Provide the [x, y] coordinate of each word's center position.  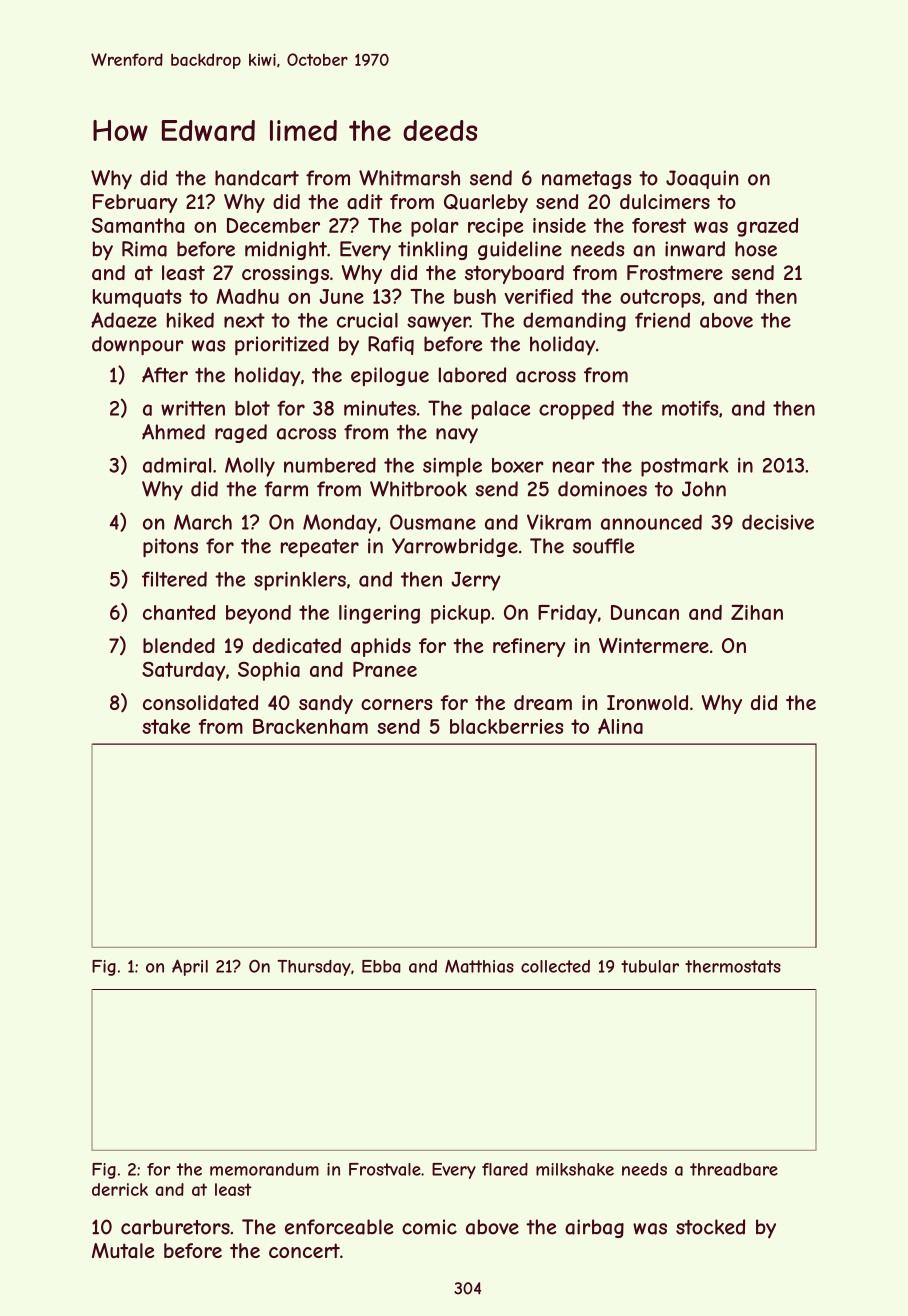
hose [756, 249]
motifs [690, 408]
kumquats [137, 298]
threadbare [734, 1169]
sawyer [438, 324]
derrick [120, 1189]
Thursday [314, 968]
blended [179, 645]
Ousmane [433, 522]
